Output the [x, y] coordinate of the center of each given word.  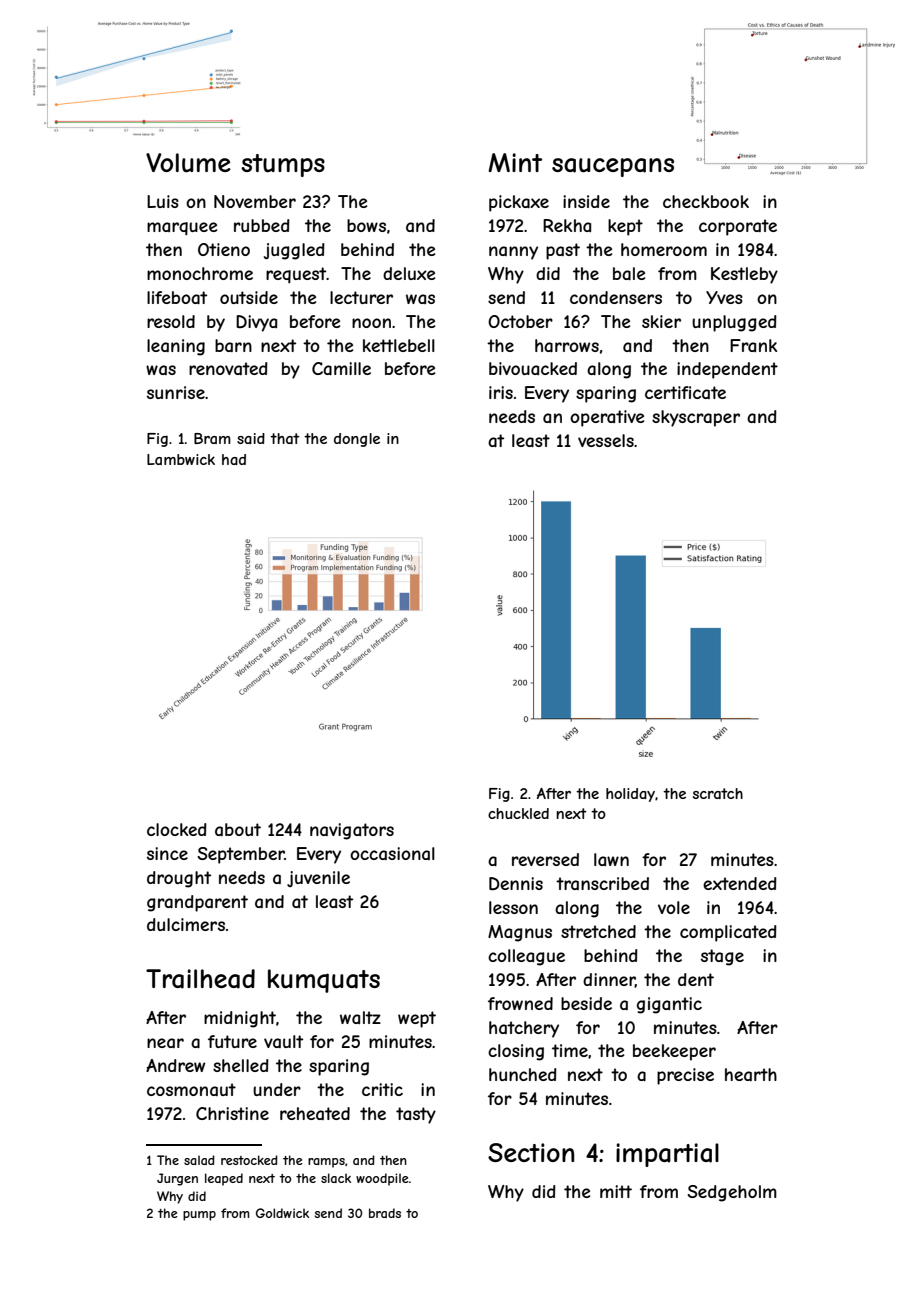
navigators [352, 831]
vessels [606, 440]
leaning [176, 347]
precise [685, 1076]
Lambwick [181, 459]
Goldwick [282, 1213]
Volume [188, 162]
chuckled [518, 813]
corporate [738, 227]
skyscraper [696, 418]
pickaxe [519, 203]
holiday [630, 795]
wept [417, 1019]
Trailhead [200, 979]
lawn [611, 859]
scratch [718, 793]
